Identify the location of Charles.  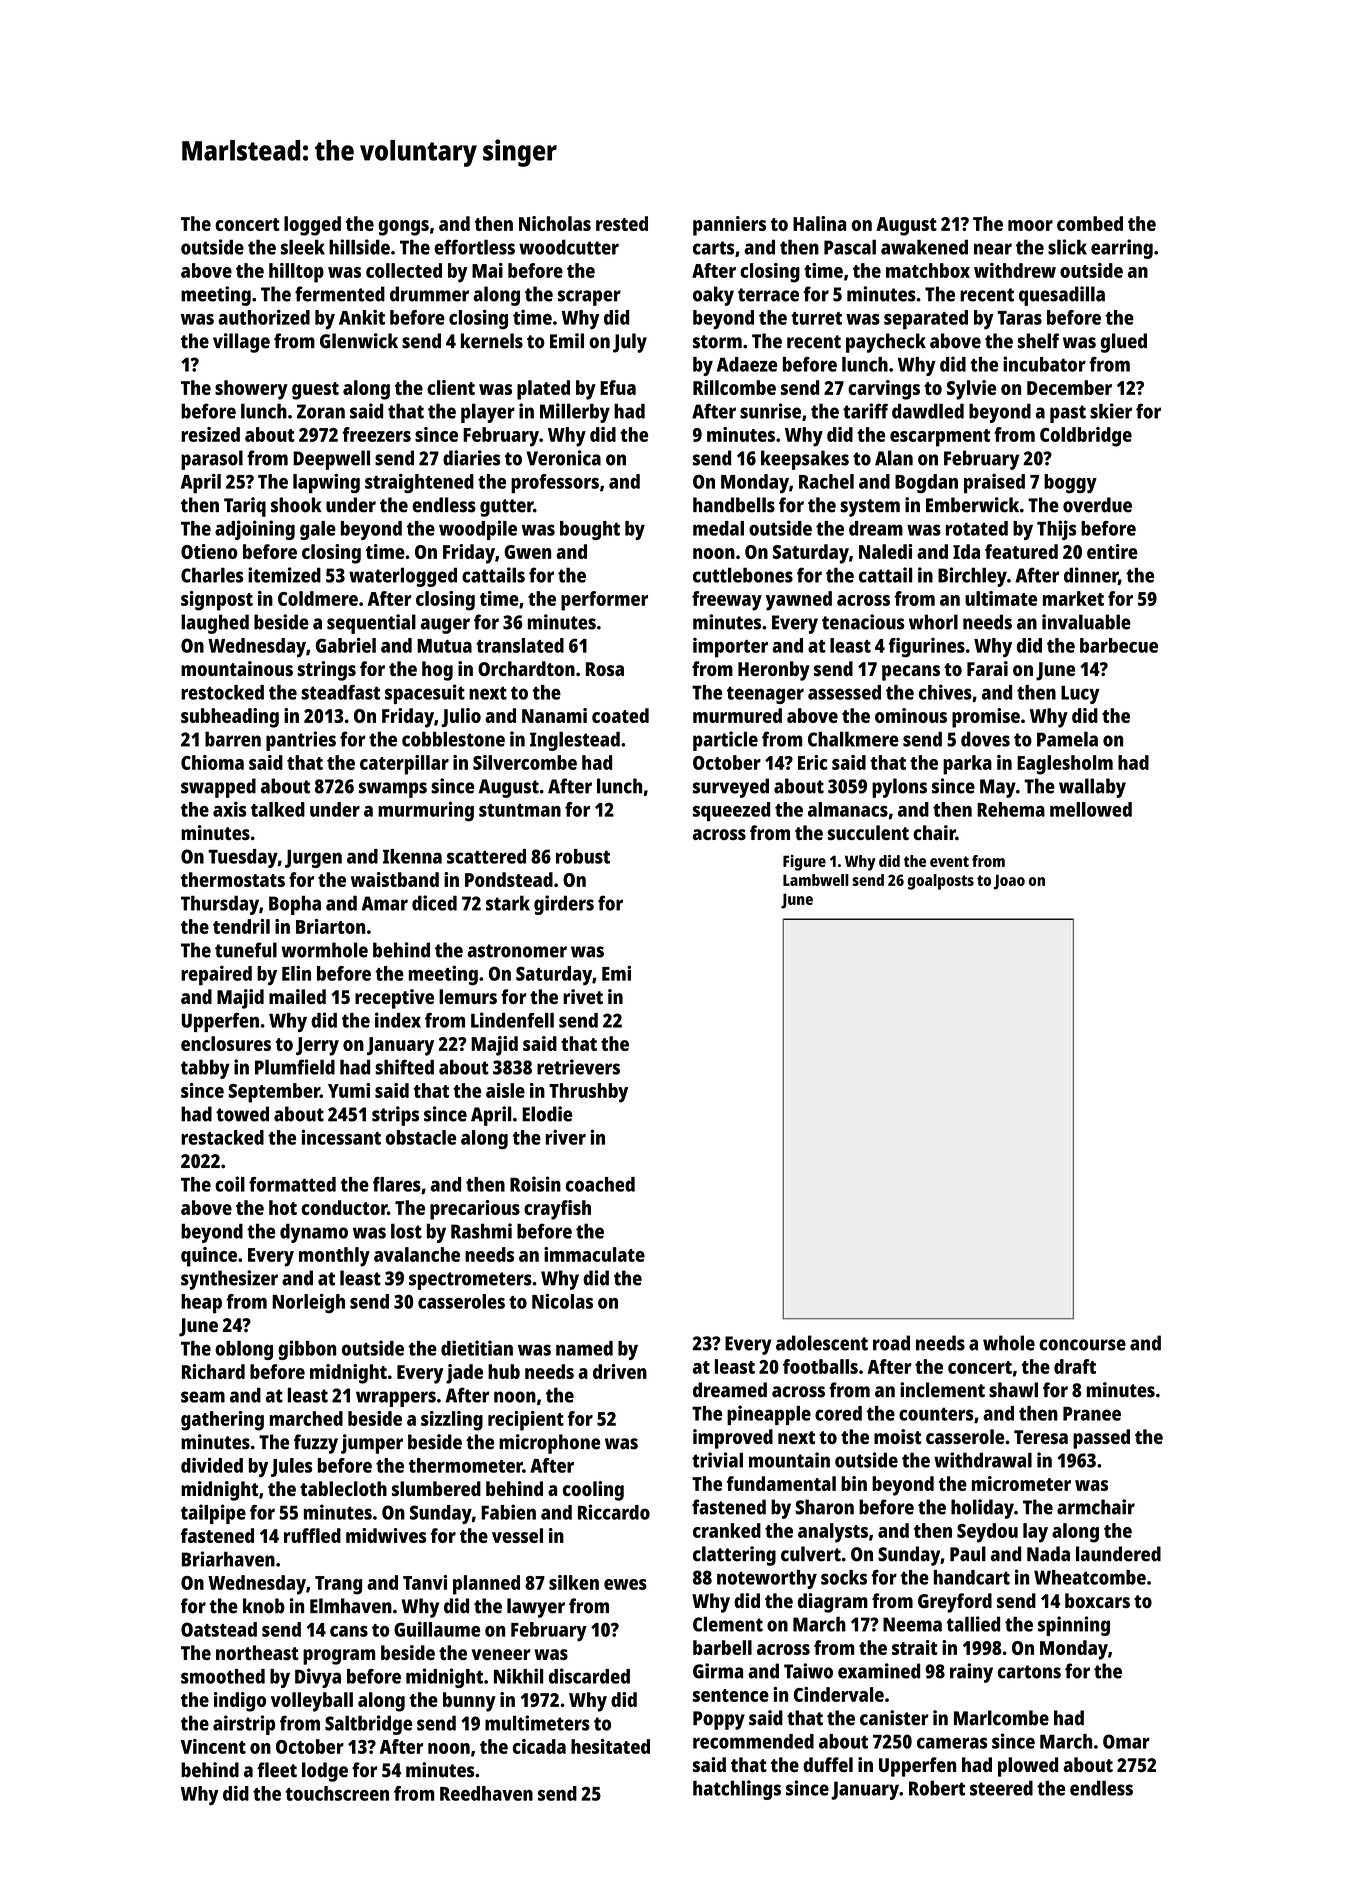
(212, 575).
